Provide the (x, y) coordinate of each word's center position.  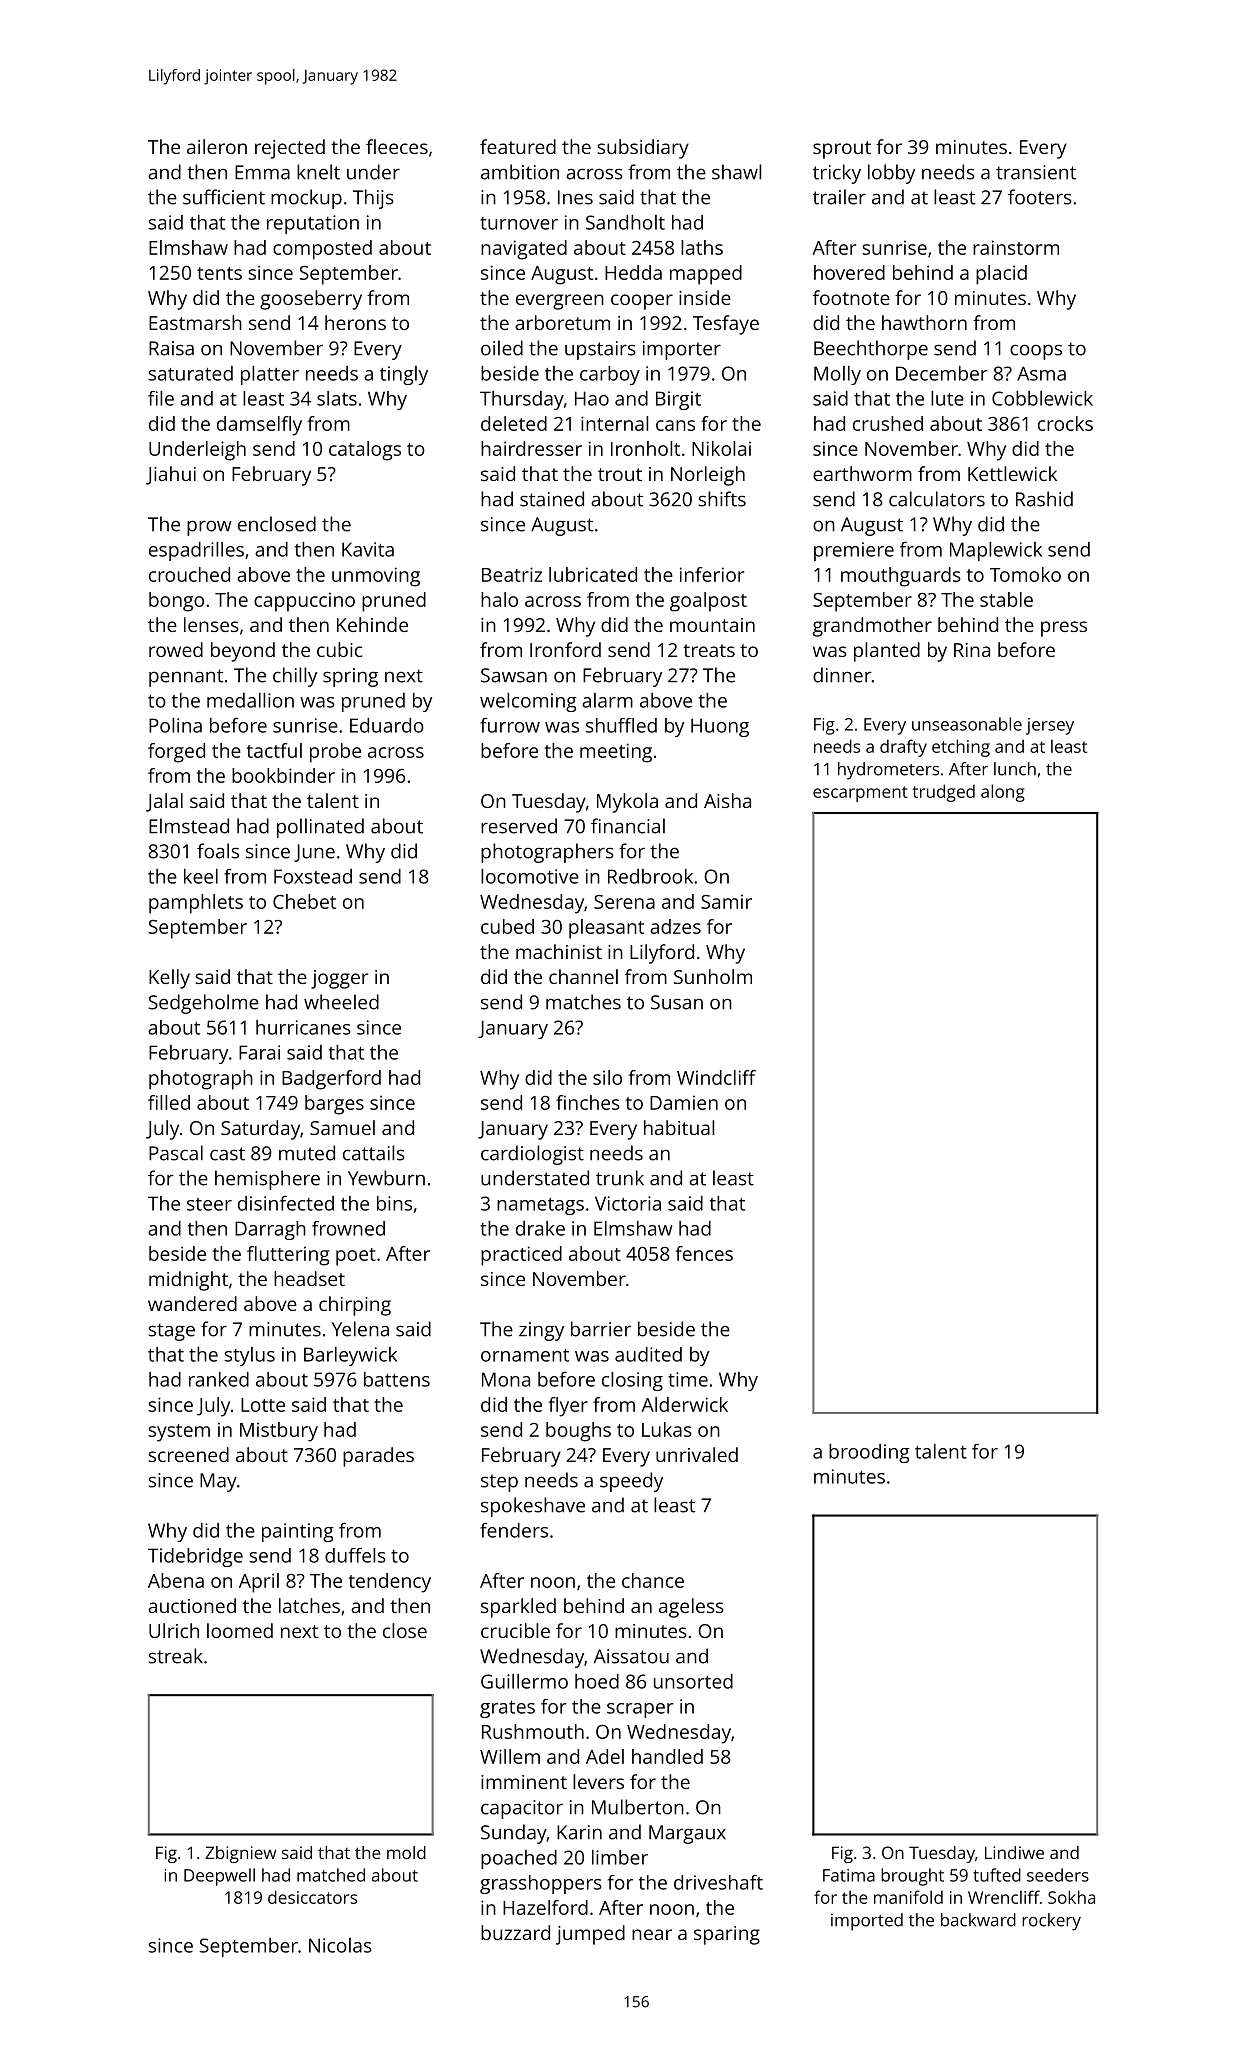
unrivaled (697, 1454)
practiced (521, 1256)
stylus (249, 1356)
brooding (869, 1453)
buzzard (515, 1932)
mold (406, 1852)
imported (867, 1922)
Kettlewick (1012, 473)
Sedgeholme (204, 1004)
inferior (712, 574)
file (161, 398)
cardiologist (532, 1155)
